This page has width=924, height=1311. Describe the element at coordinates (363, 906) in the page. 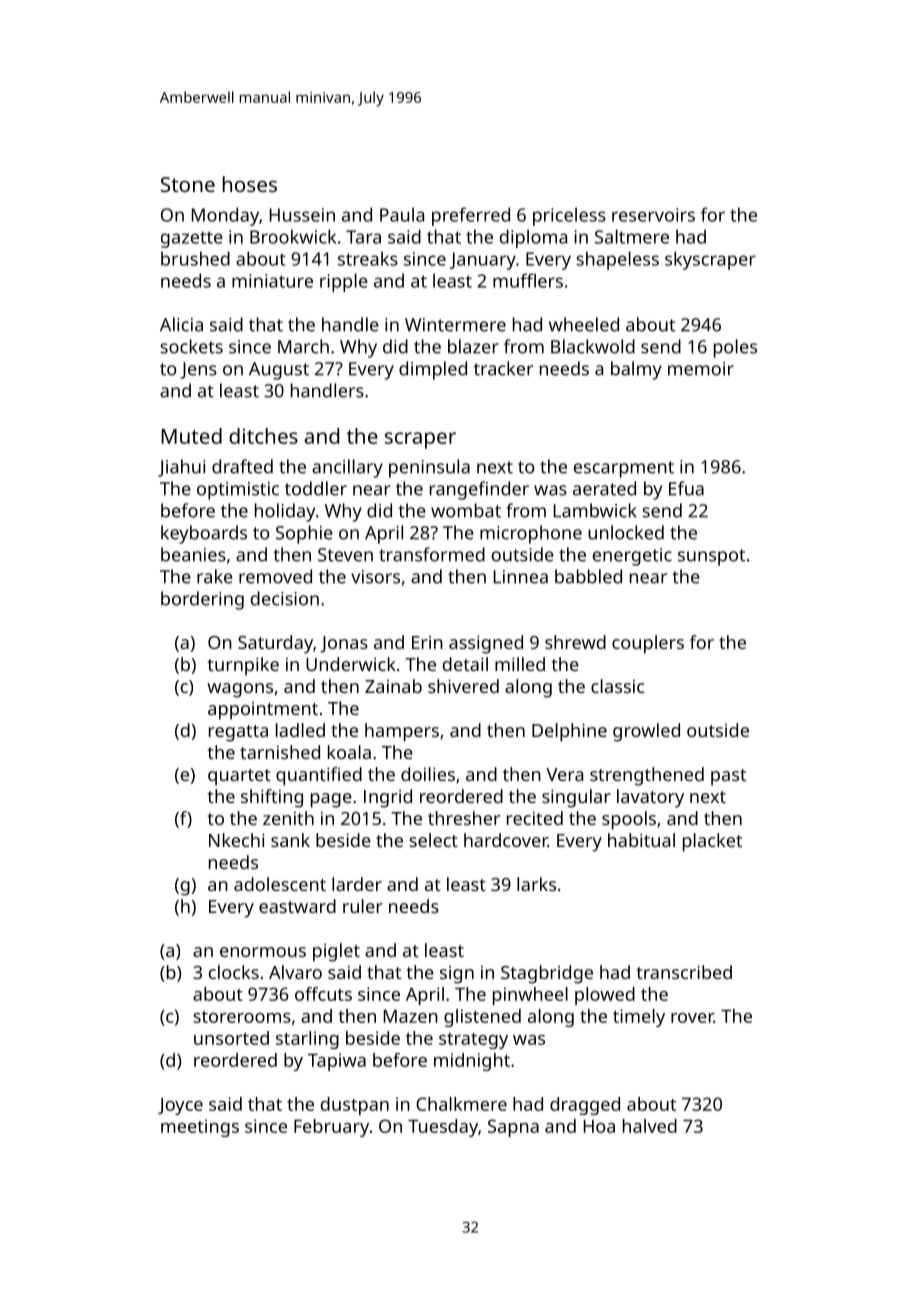

I see `ruler` at that location.
